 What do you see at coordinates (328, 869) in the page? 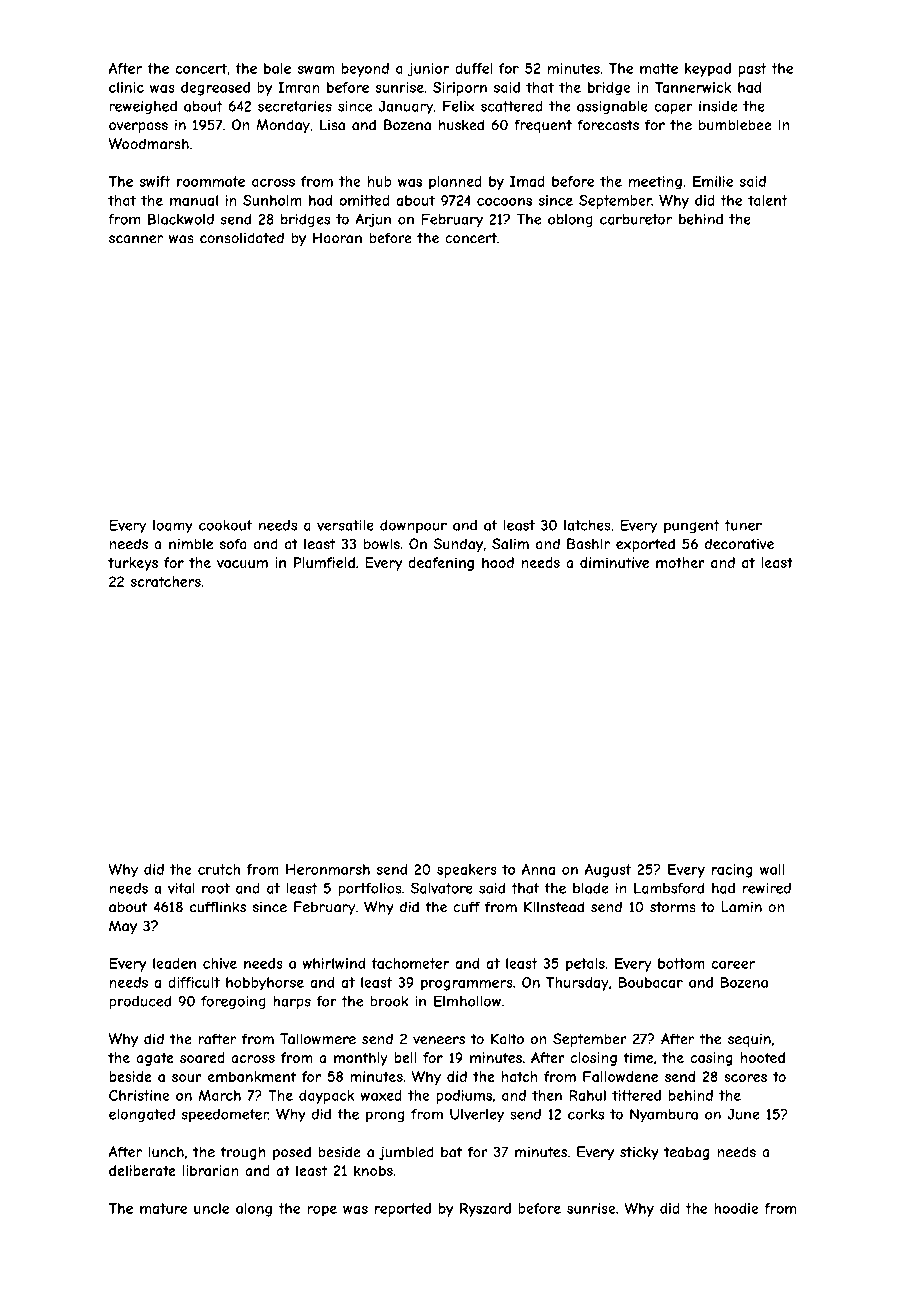
I see `Heronmarsh` at bounding box center [328, 869].
